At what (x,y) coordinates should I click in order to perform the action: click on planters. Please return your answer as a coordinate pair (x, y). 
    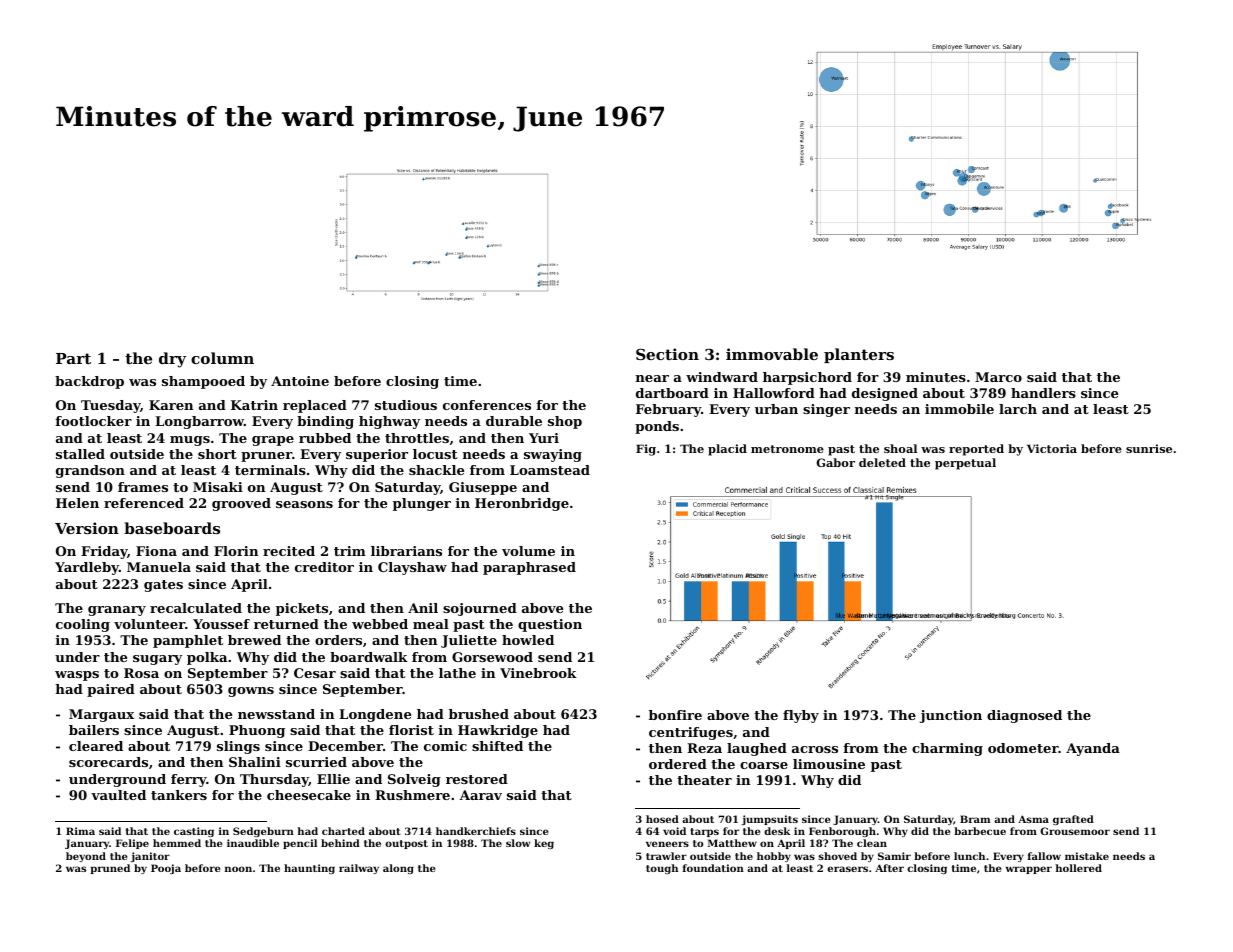
    Looking at the image, I should click on (859, 355).
